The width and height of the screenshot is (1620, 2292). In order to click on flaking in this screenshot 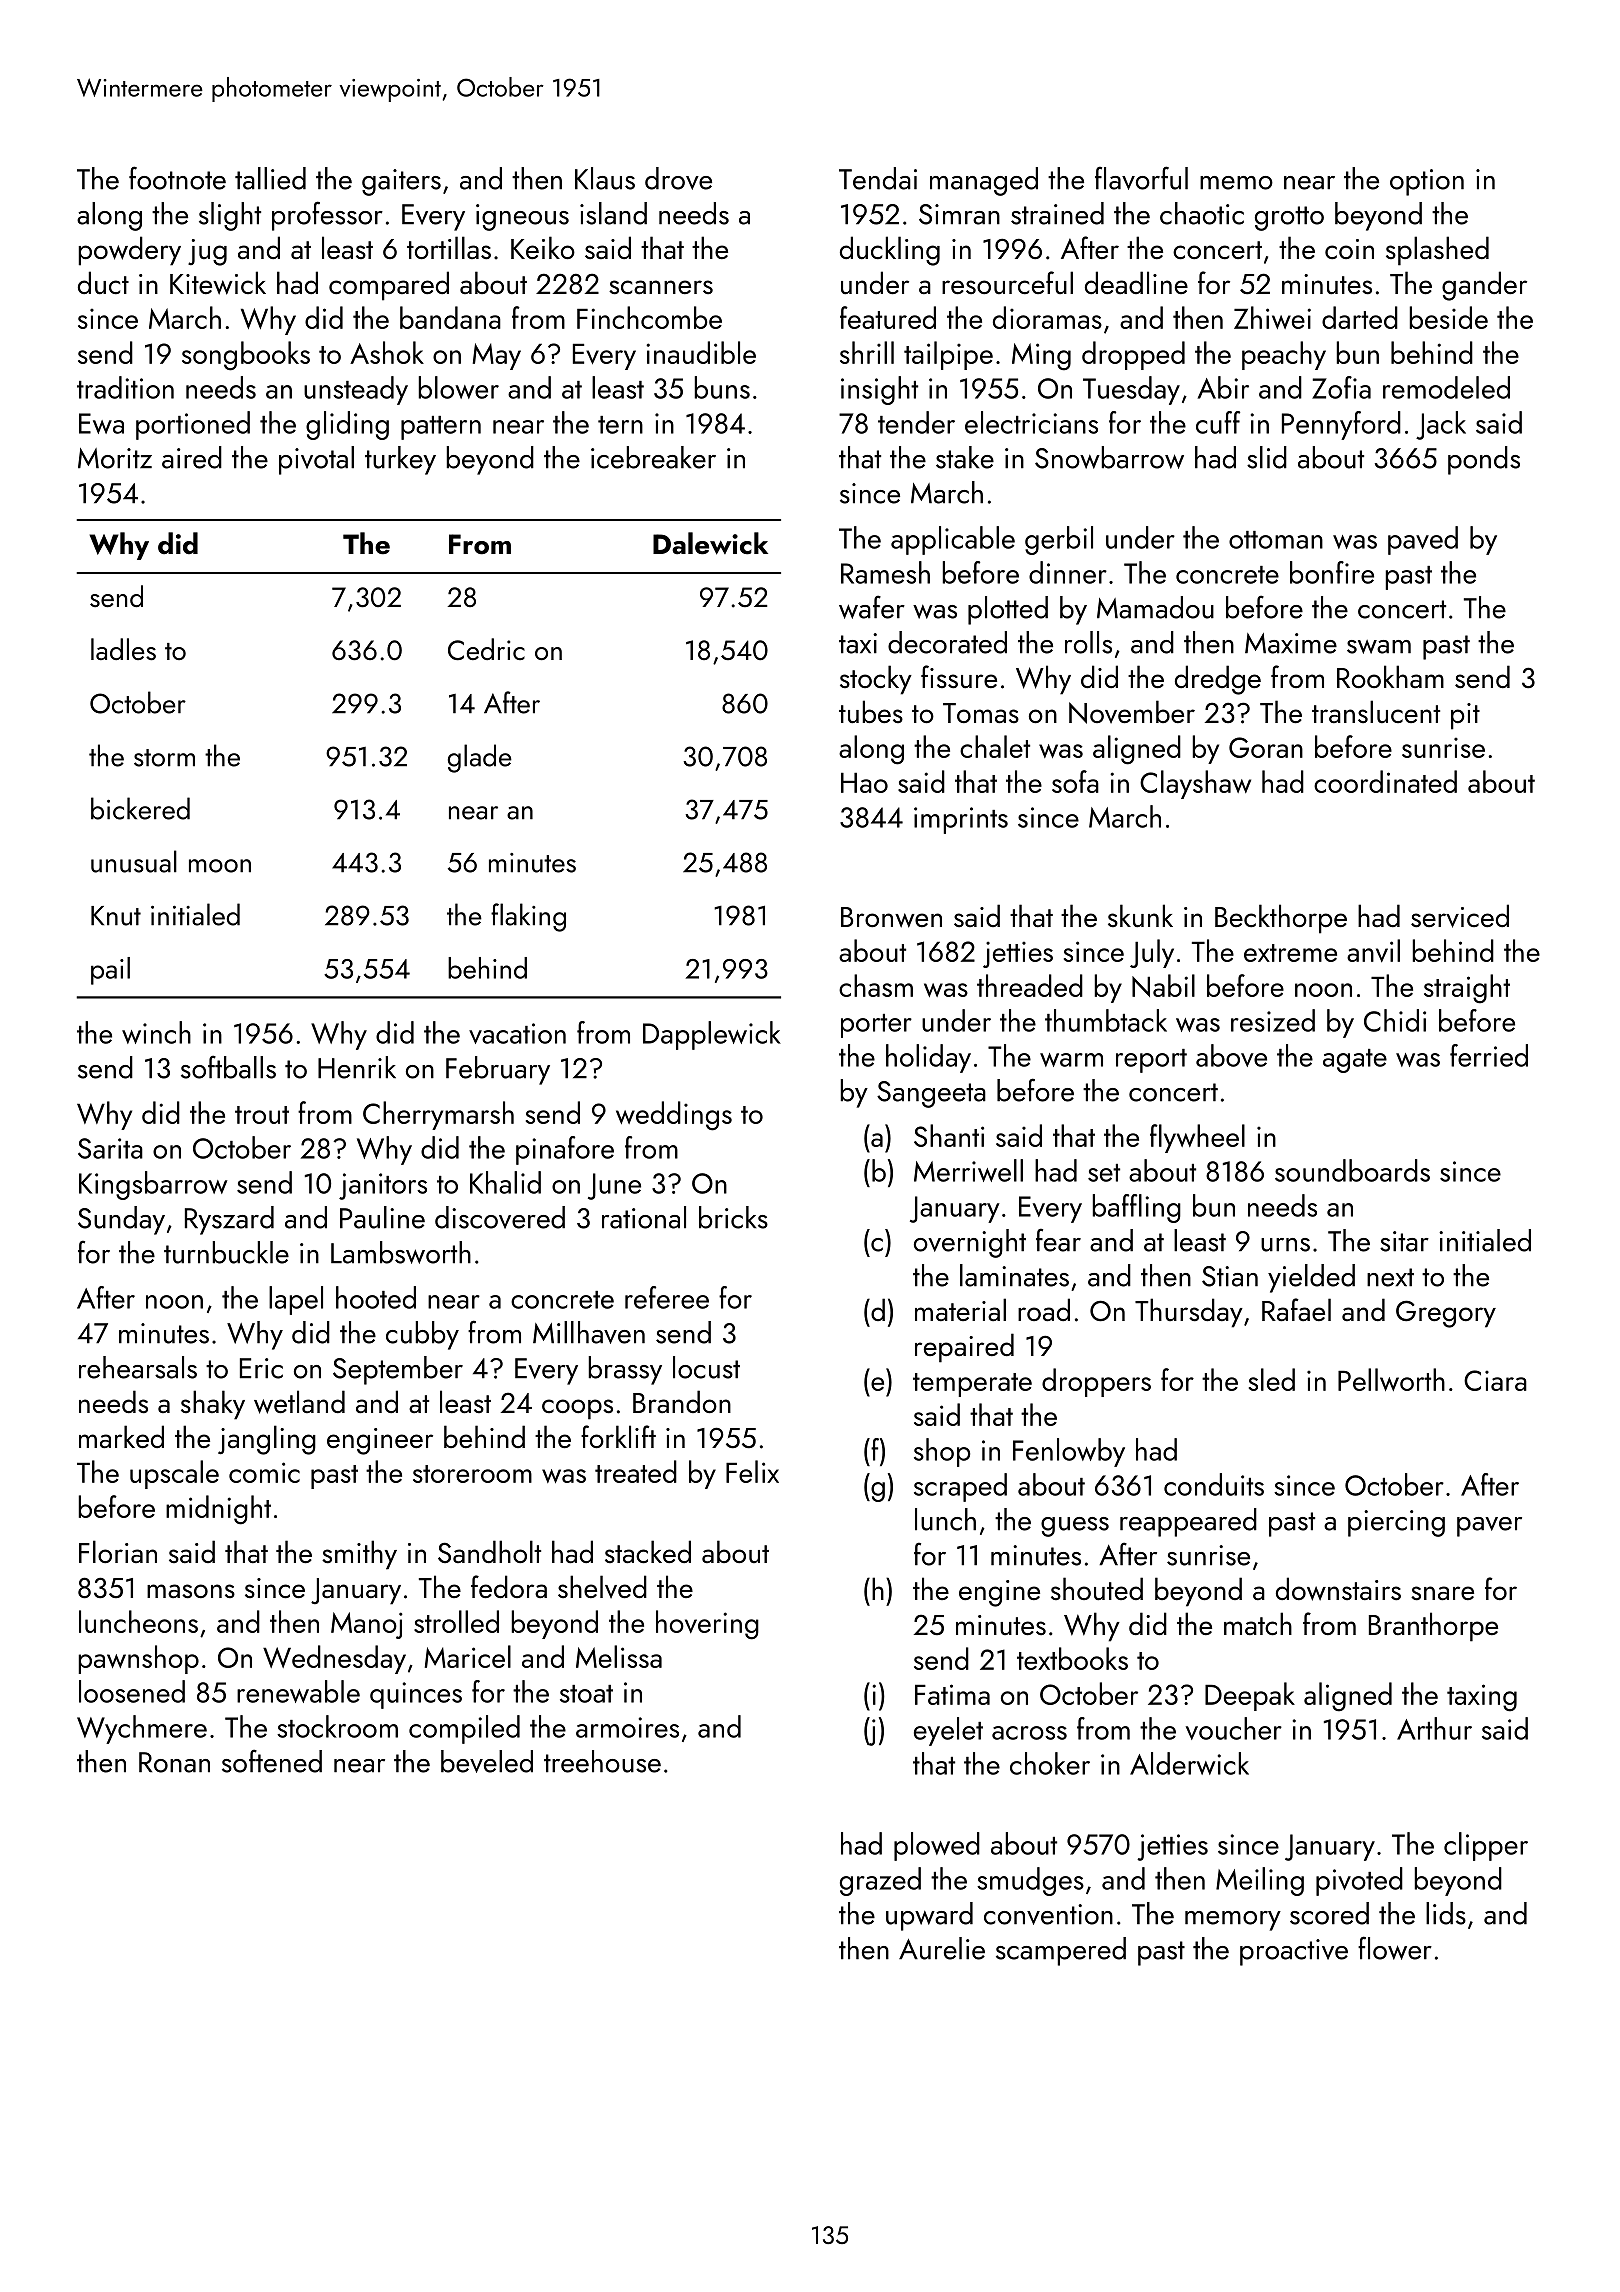, I will do `click(528, 917)`.
